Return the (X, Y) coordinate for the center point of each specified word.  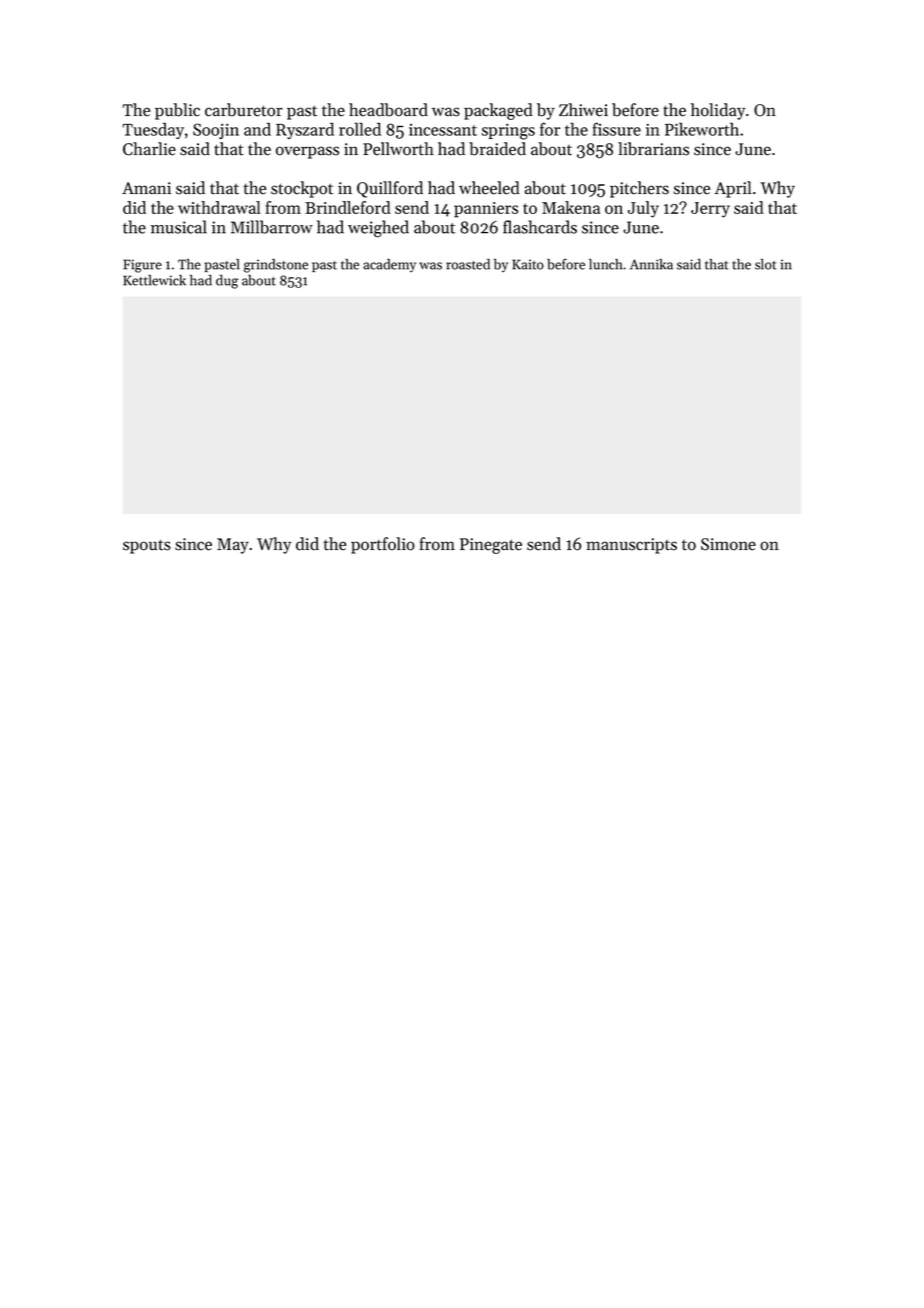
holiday (718, 111)
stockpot (302, 189)
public (177, 111)
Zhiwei (583, 110)
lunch (605, 264)
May (233, 546)
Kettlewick (154, 280)
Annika (651, 264)
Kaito (528, 264)
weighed (378, 229)
